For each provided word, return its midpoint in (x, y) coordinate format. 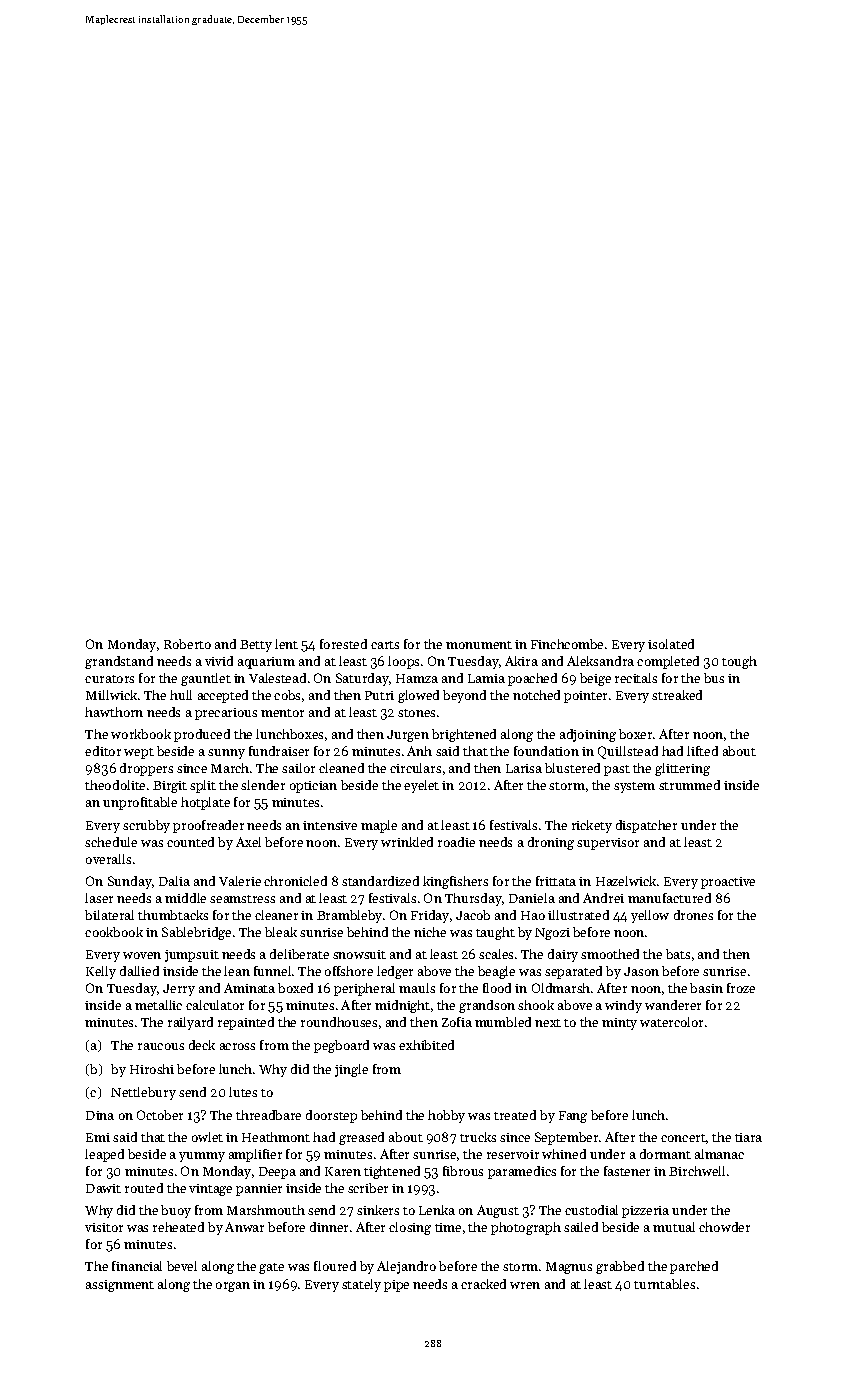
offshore (349, 971)
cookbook (114, 932)
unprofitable (140, 803)
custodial (591, 1210)
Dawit (103, 1188)
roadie (456, 842)
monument (479, 645)
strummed (689, 785)
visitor (104, 1227)
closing (410, 1228)
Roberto (187, 644)
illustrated (578, 915)
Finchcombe (567, 644)
